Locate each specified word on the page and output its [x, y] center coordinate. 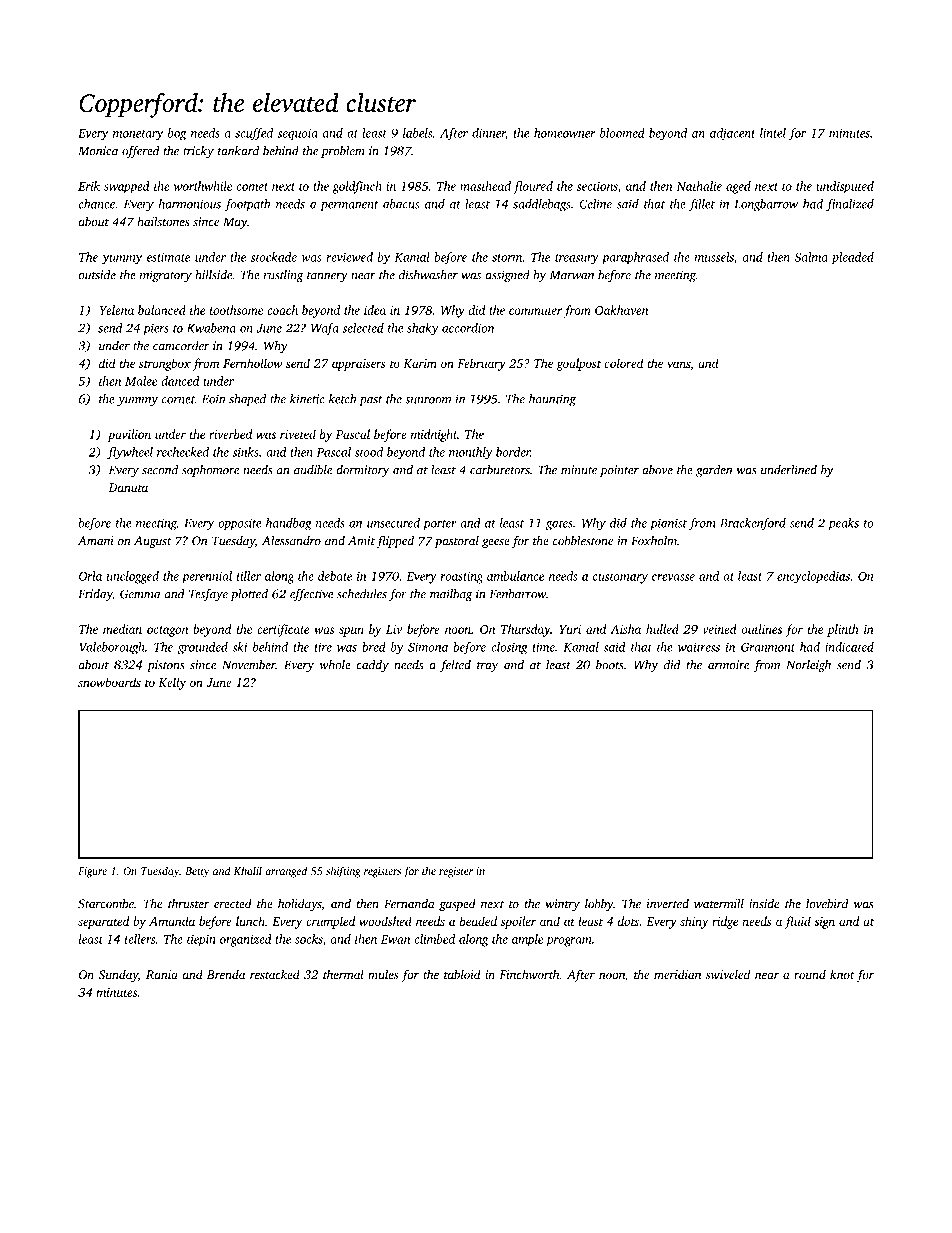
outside [97, 275]
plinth [843, 630]
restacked [275, 974]
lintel [773, 133]
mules [383, 974]
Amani [96, 541]
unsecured [393, 523]
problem [343, 152]
